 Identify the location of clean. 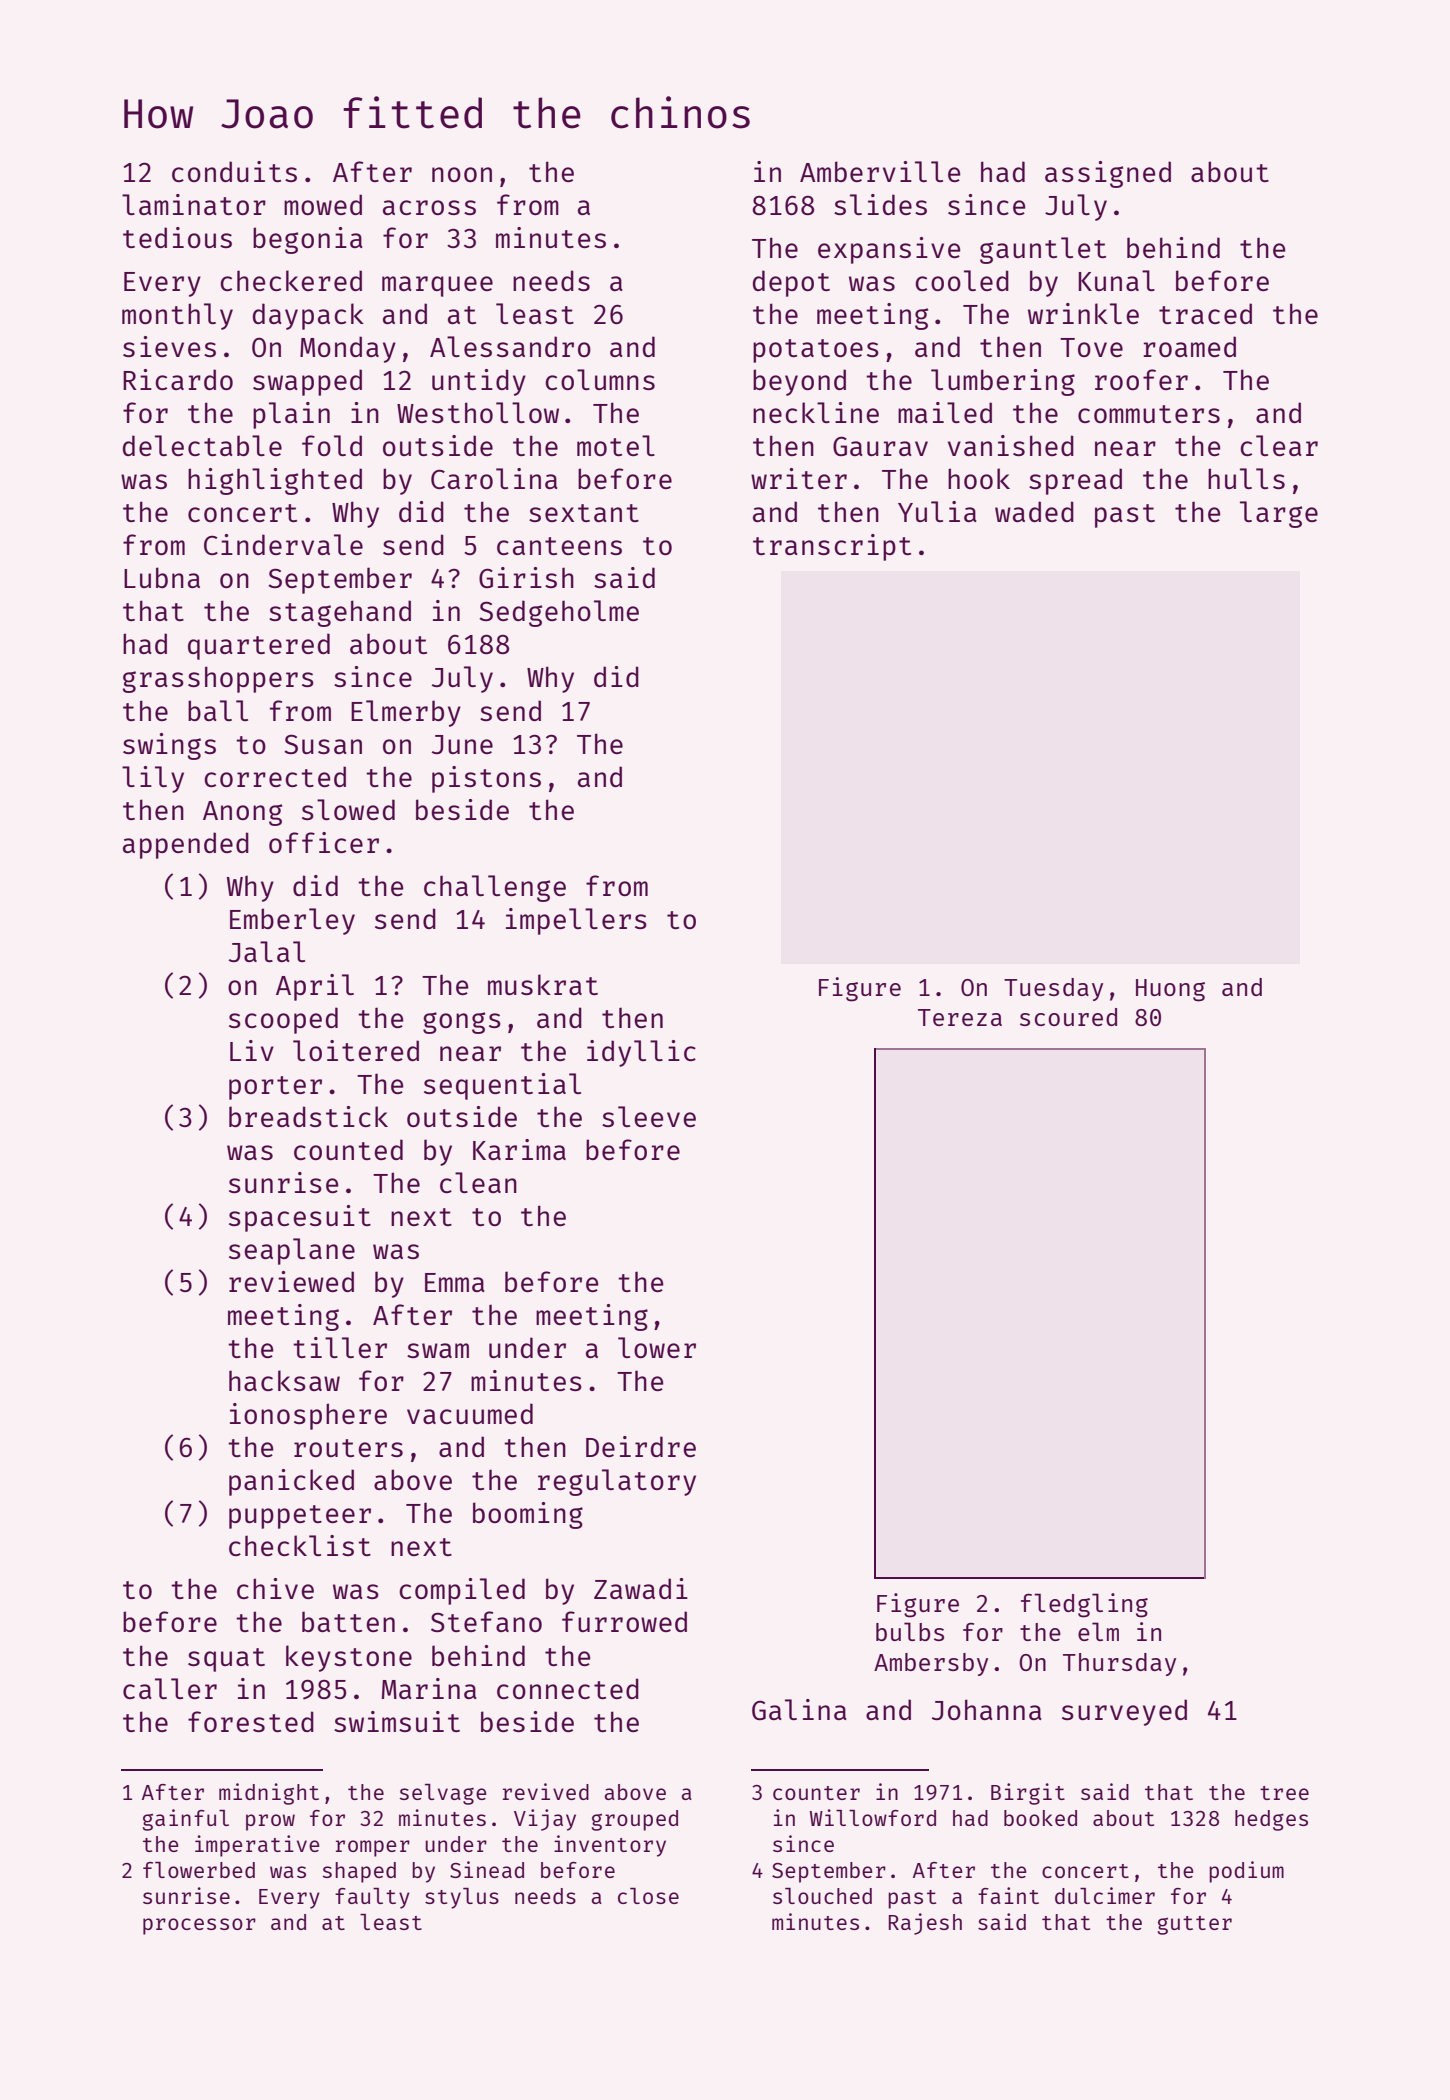
(478, 1182).
